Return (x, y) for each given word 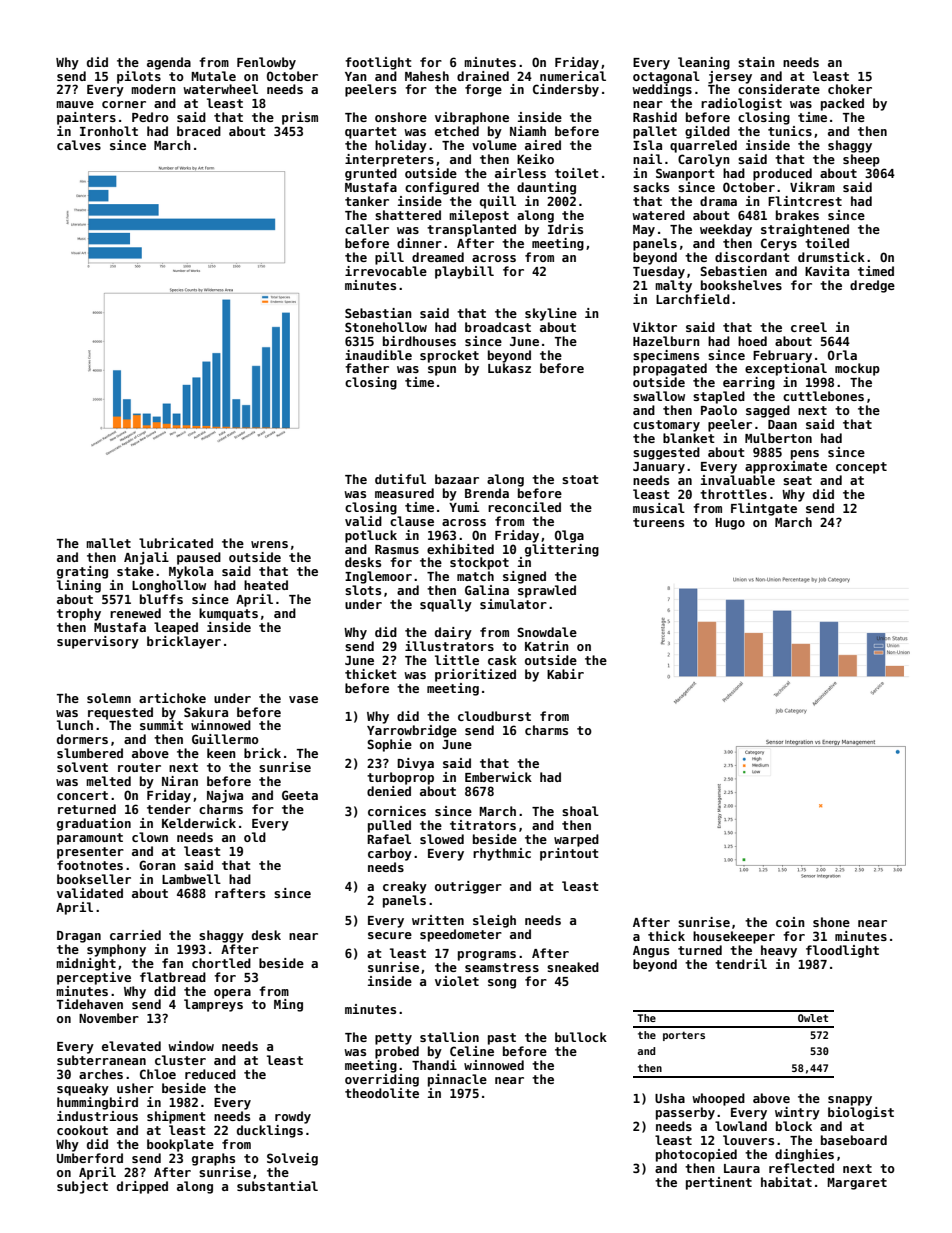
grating (82, 572)
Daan (782, 424)
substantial (277, 1186)
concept (861, 468)
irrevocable (386, 271)
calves (79, 145)
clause (412, 521)
